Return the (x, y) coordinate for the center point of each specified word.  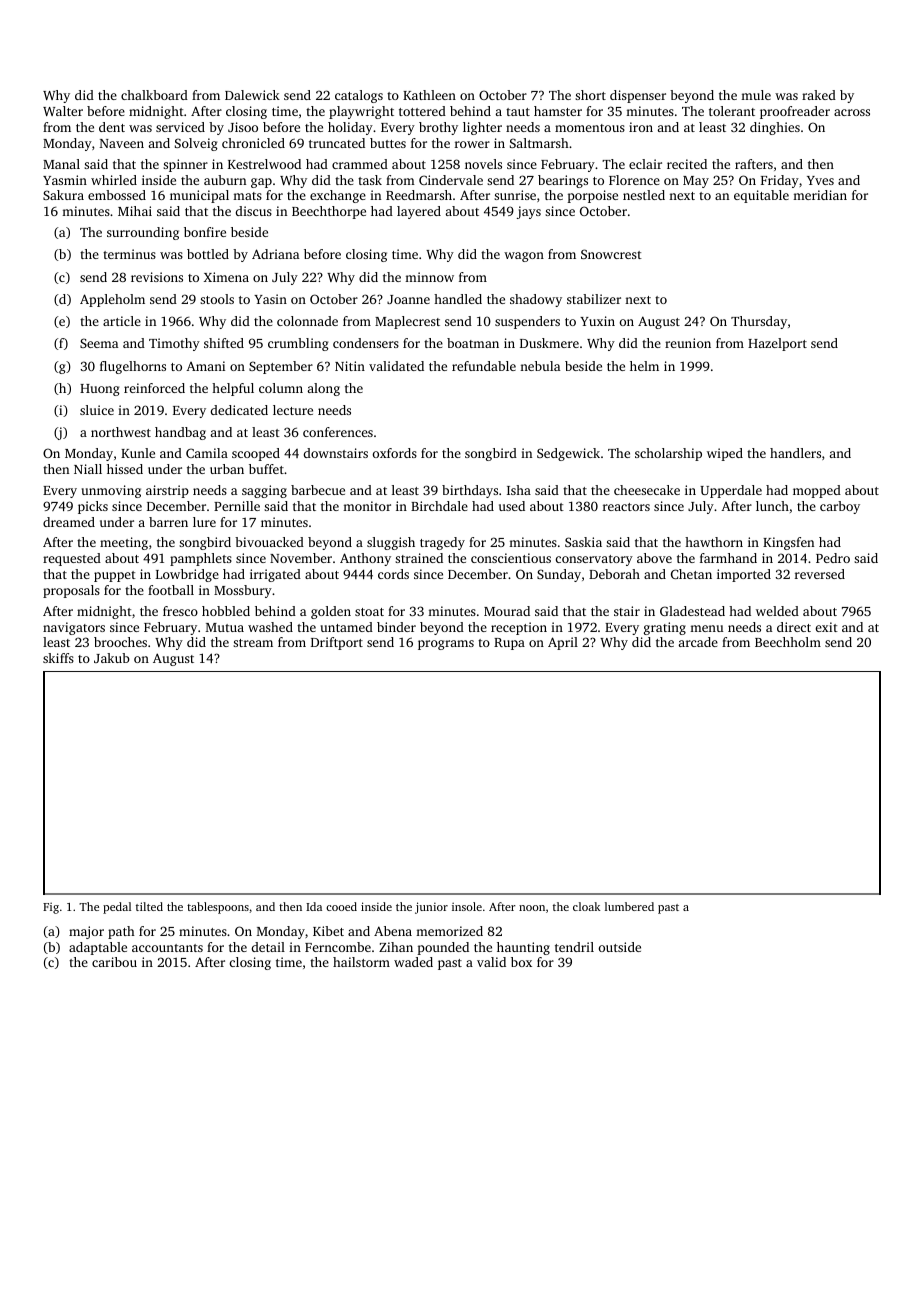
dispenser (638, 96)
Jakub (112, 658)
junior (431, 908)
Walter (63, 111)
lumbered (629, 906)
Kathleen (429, 95)
